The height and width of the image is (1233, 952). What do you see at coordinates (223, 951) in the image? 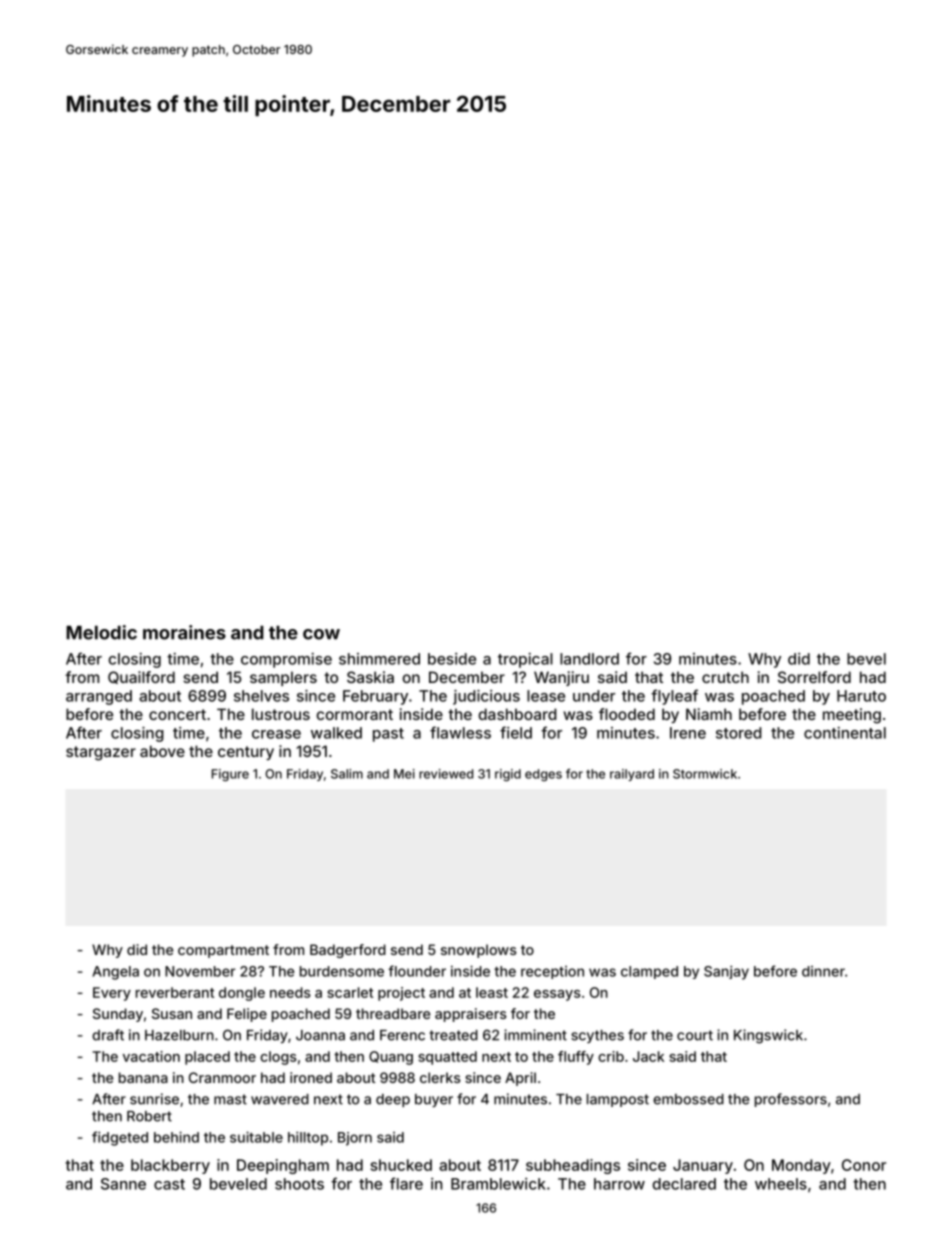
I see `compartment` at bounding box center [223, 951].
